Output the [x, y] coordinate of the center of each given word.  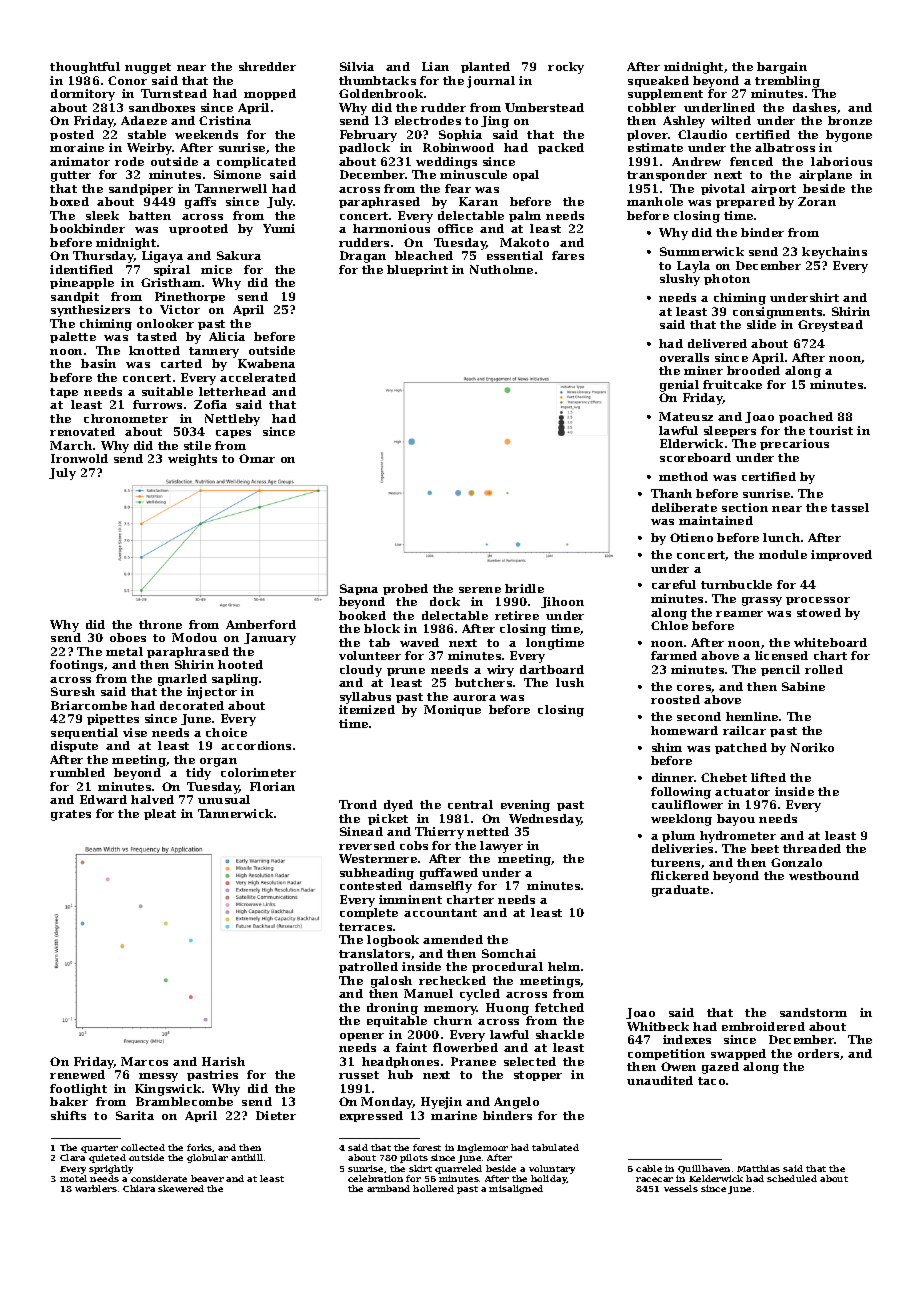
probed [405, 589]
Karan [478, 201]
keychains [834, 253]
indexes [687, 1039]
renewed [77, 1074]
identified [81, 269]
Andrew [696, 161]
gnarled [182, 680]
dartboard [552, 669]
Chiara [139, 1188]
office [455, 228]
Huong [507, 1009]
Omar [257, 458]
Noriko [812, 747]
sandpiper [141, 189]
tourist [831, 430]
